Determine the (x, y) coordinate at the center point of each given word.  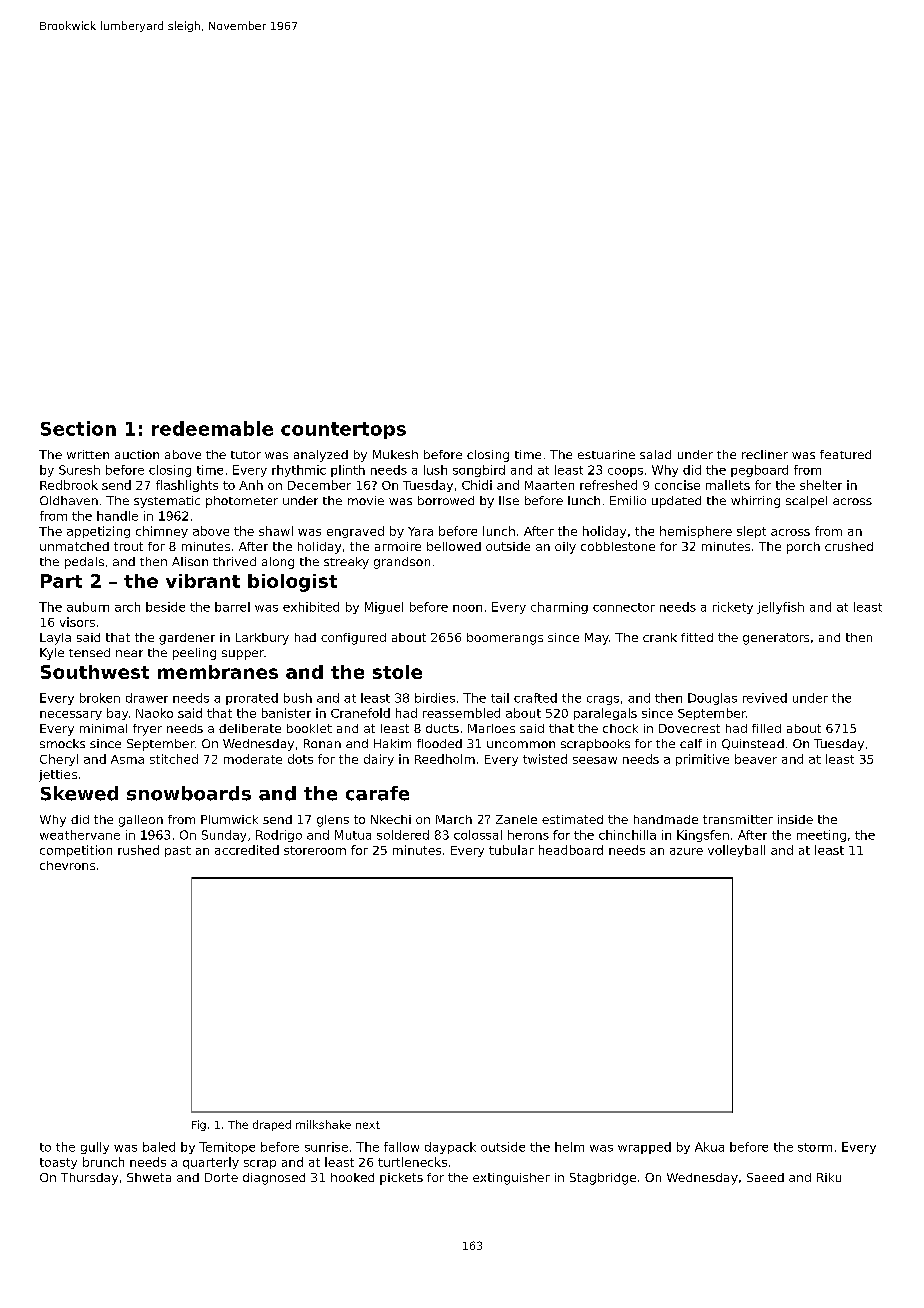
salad (655, 454)
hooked (352, 1177)
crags (603, 700)
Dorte (221, 1177)
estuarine (606, 454)
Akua (709, 1147)
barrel (232, 607)
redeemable (212, 428)
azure (686, 851)
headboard (571, 850)
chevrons (67, 865)
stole (397, 672)
